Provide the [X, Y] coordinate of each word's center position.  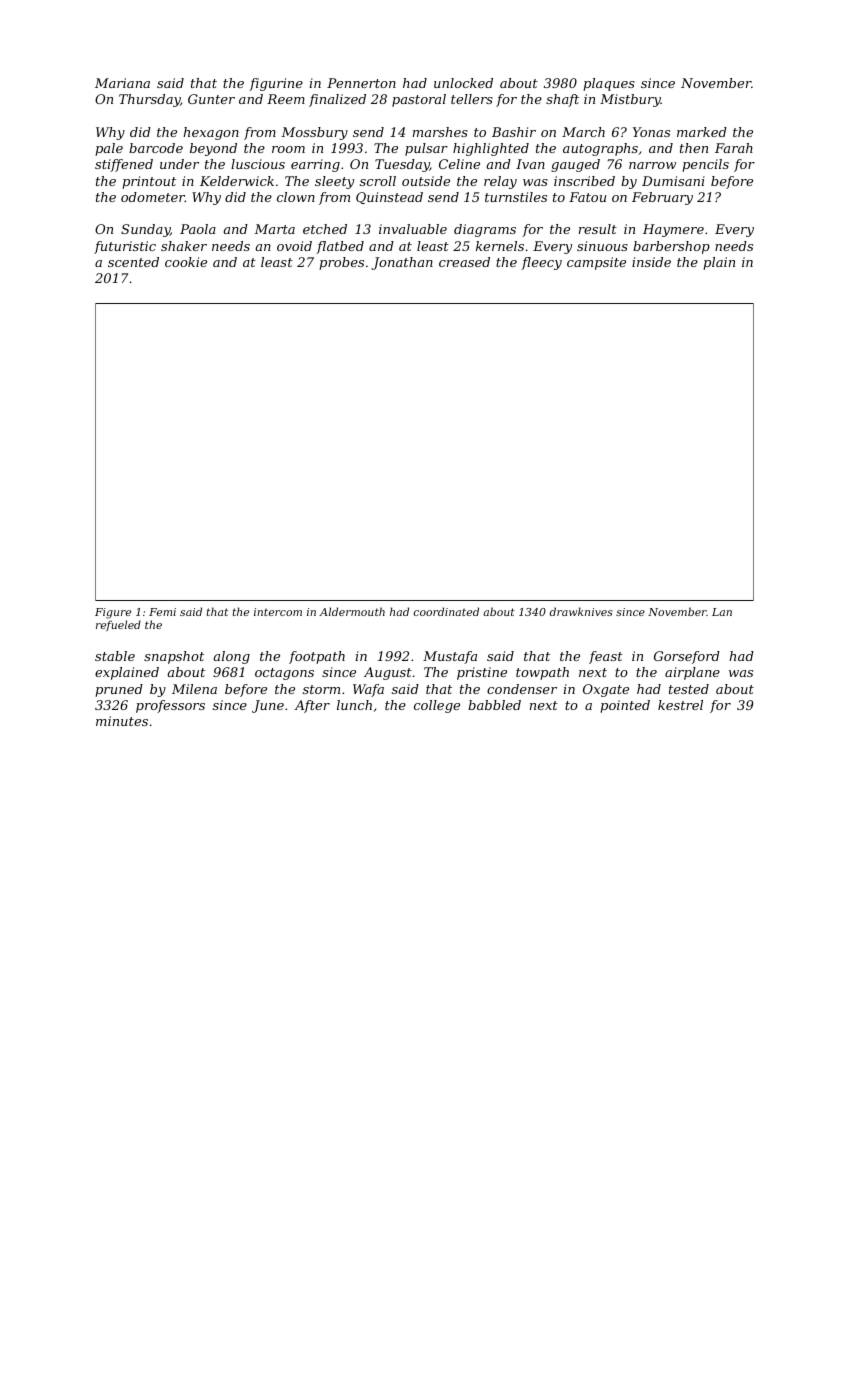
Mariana [122, 83]
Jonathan [402, 263]
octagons [284, 674]
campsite [596, 263]
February [662, 198]
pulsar [426, 149]
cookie [186, 262]
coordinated [446, 611]
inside [651, 262]
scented [133, 262]
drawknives [581, 611]
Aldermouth [352, 611]
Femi [162, 612]
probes [341, 263]
